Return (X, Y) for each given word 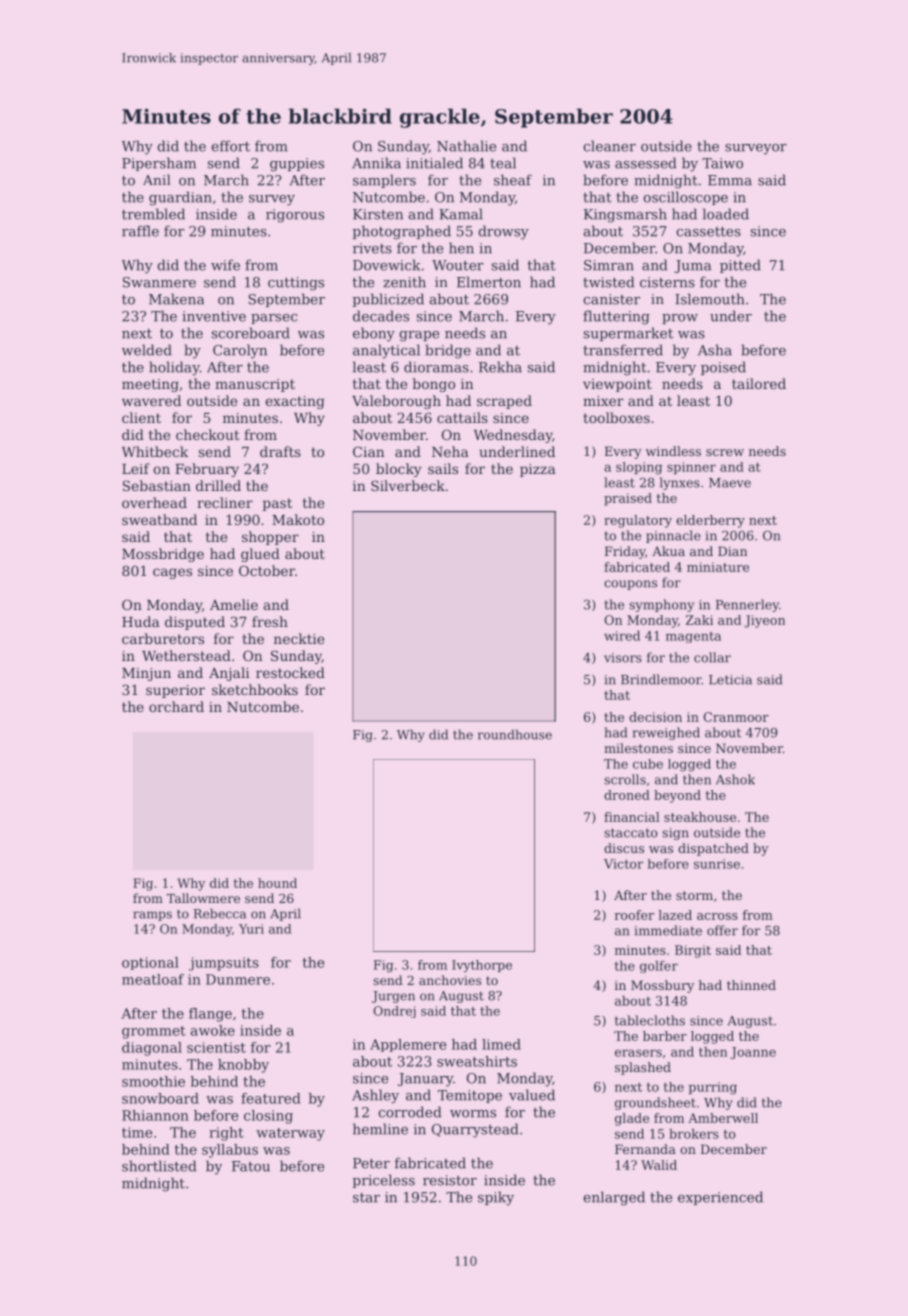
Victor (623, 864)
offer (722, 930)
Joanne (753, 1053)
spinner (691, 468)
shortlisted (159, 1166)
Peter (371, 1163)
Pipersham (159, 164)
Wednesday (512, 436)
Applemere (408, 1045)
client (141, 417)
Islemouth (710, 299)
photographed (402, 232)
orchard (176, 706)
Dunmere (238, 979)
